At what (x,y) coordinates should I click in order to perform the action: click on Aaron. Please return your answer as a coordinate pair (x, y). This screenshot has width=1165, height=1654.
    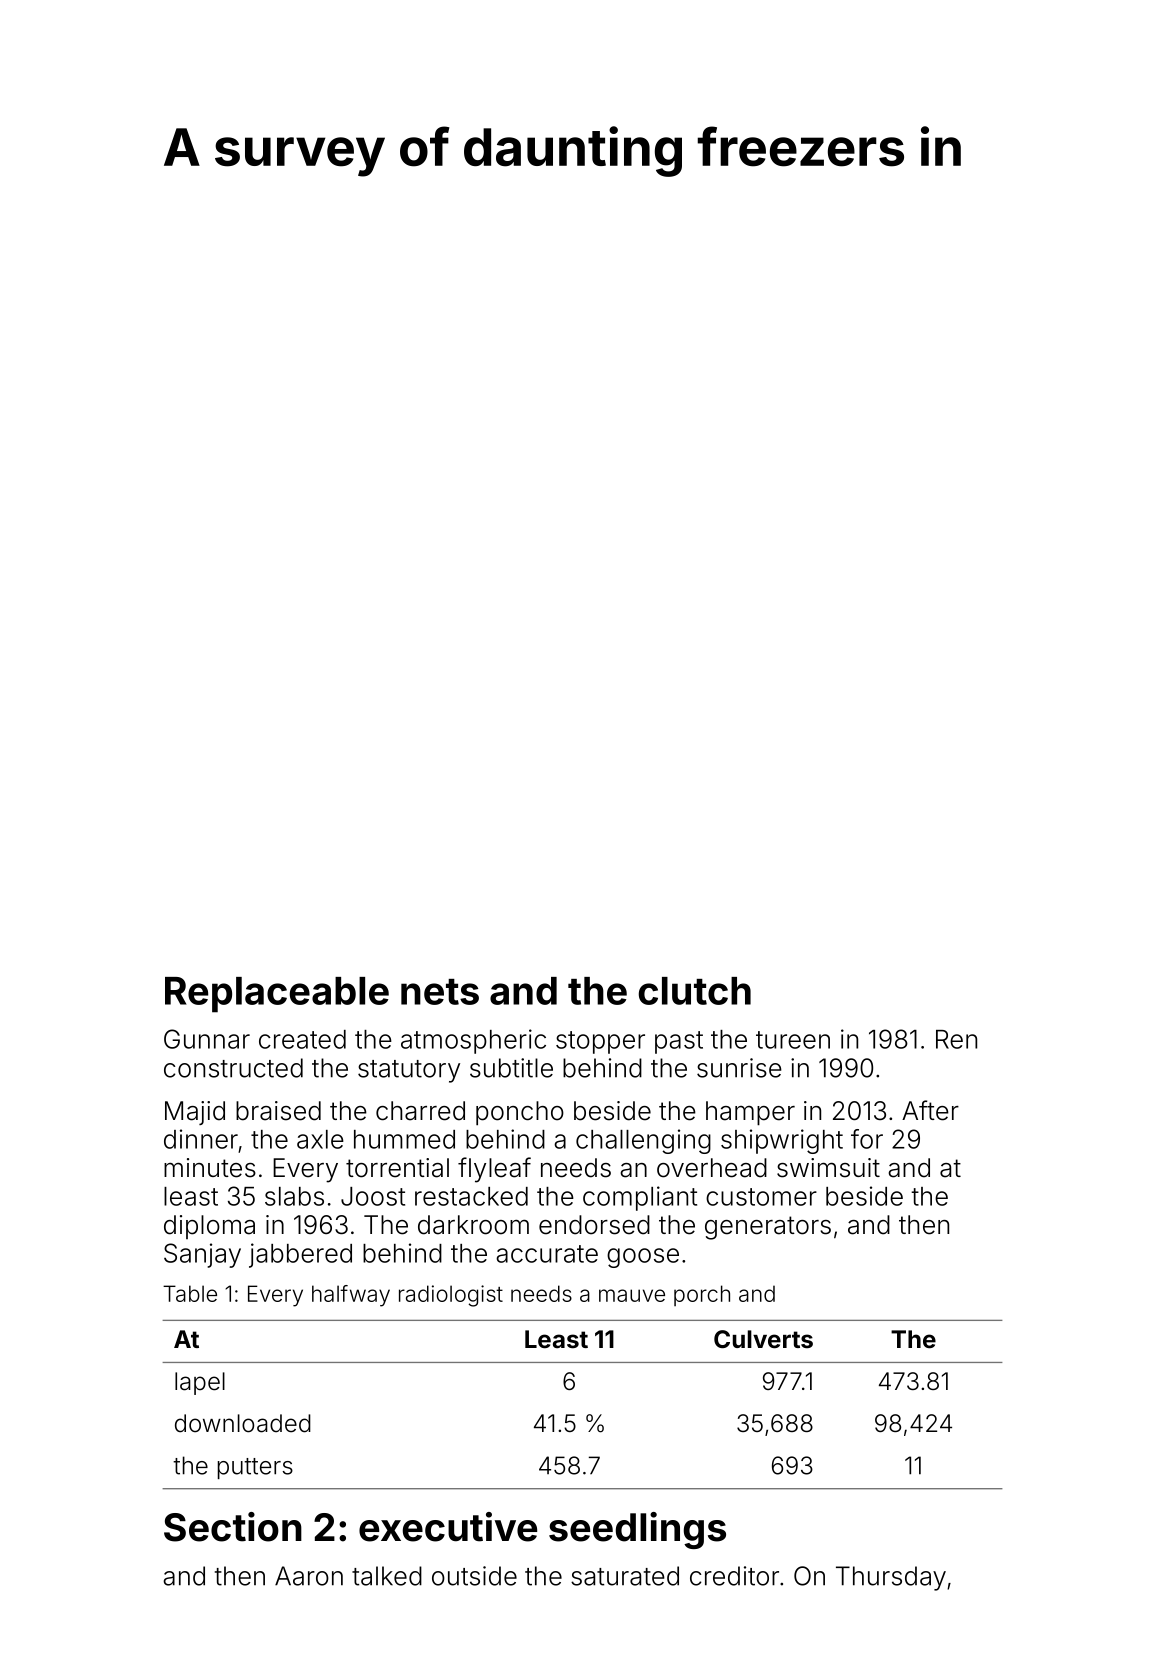
    Looking at the image, I should click on (309, 1576).
